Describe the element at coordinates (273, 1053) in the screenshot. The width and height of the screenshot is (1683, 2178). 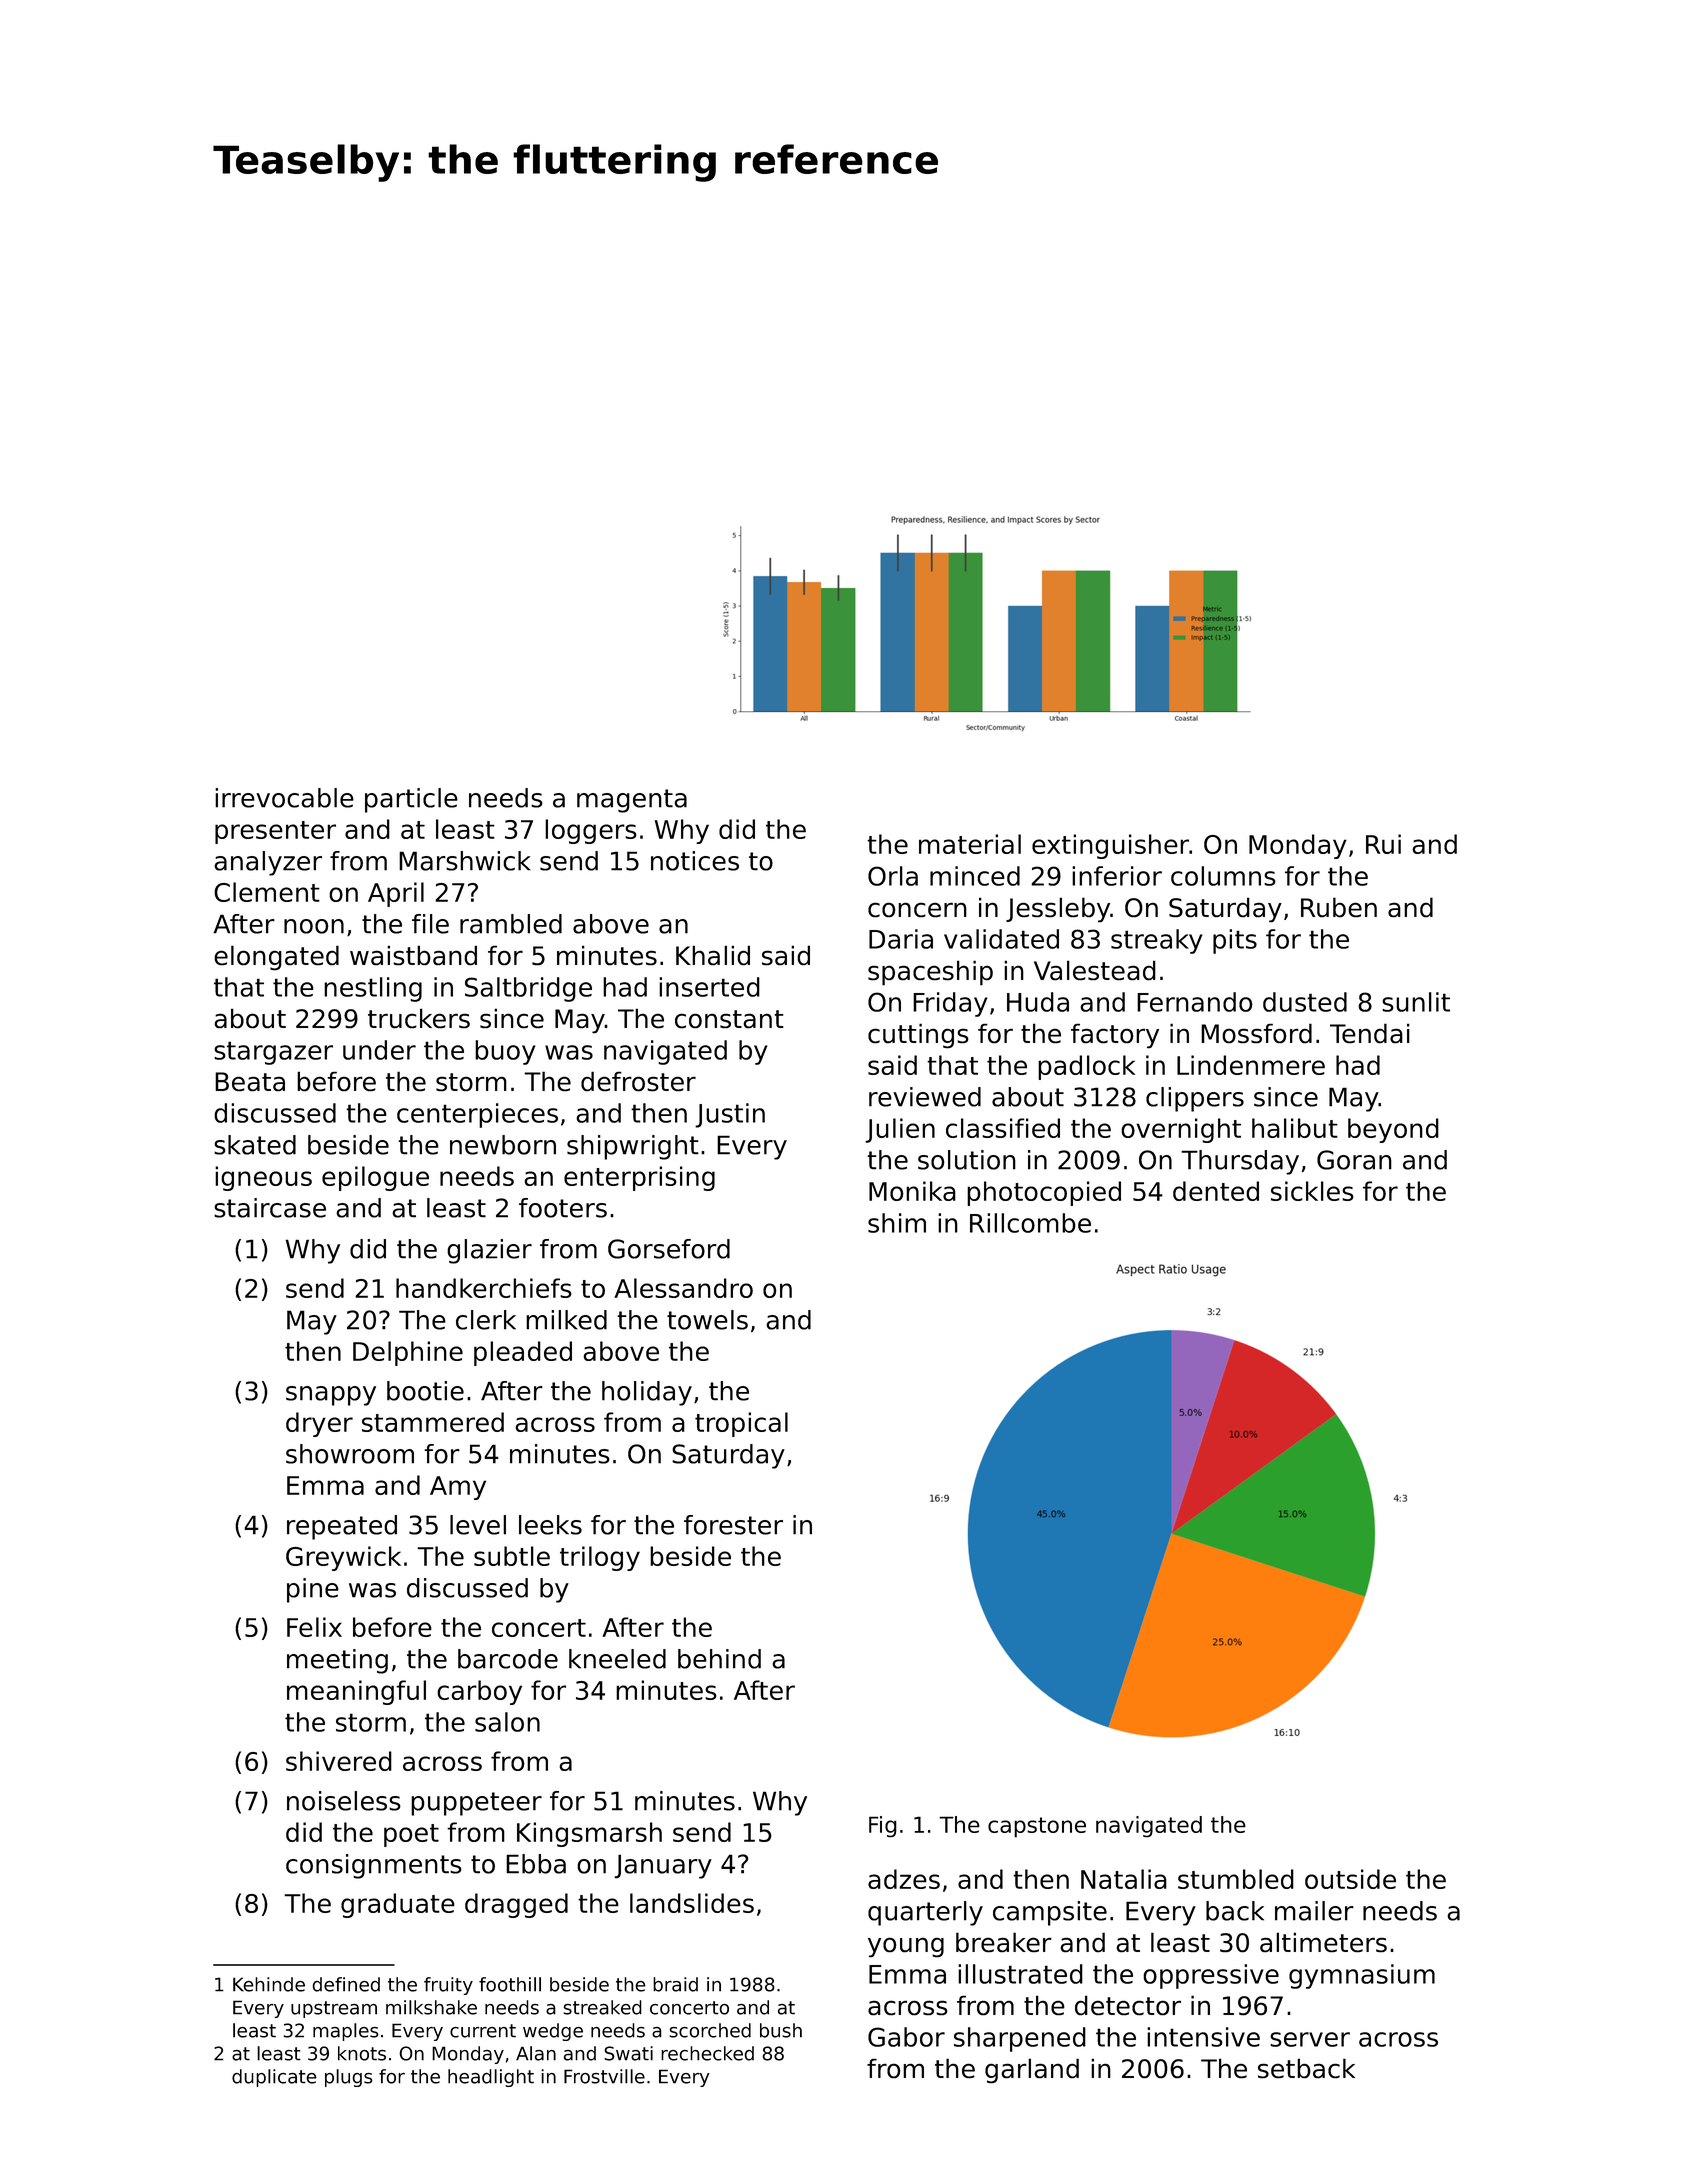
I see `stargazer` at that location.
